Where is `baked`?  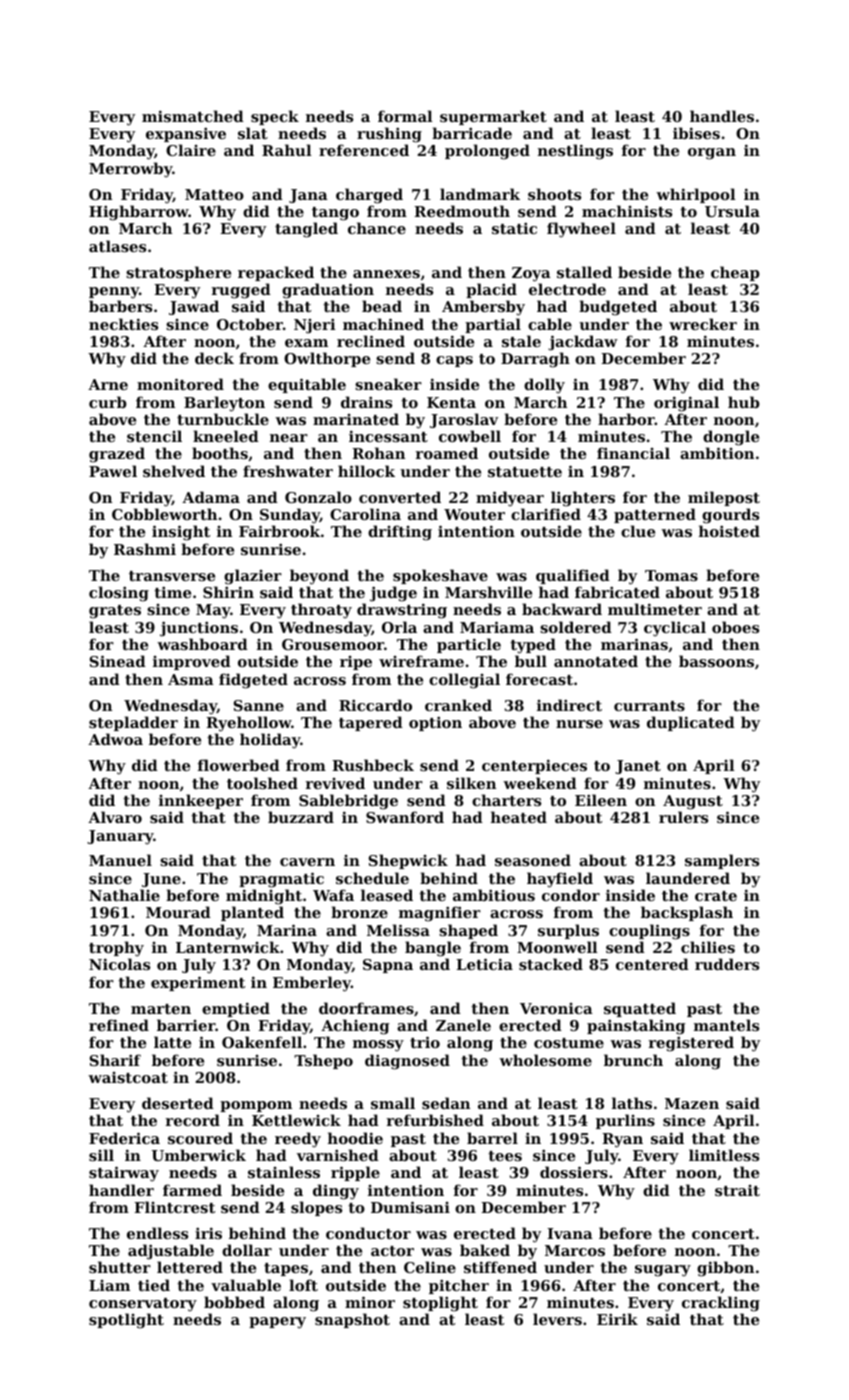 baked is located at coordinates (485, 1250).
